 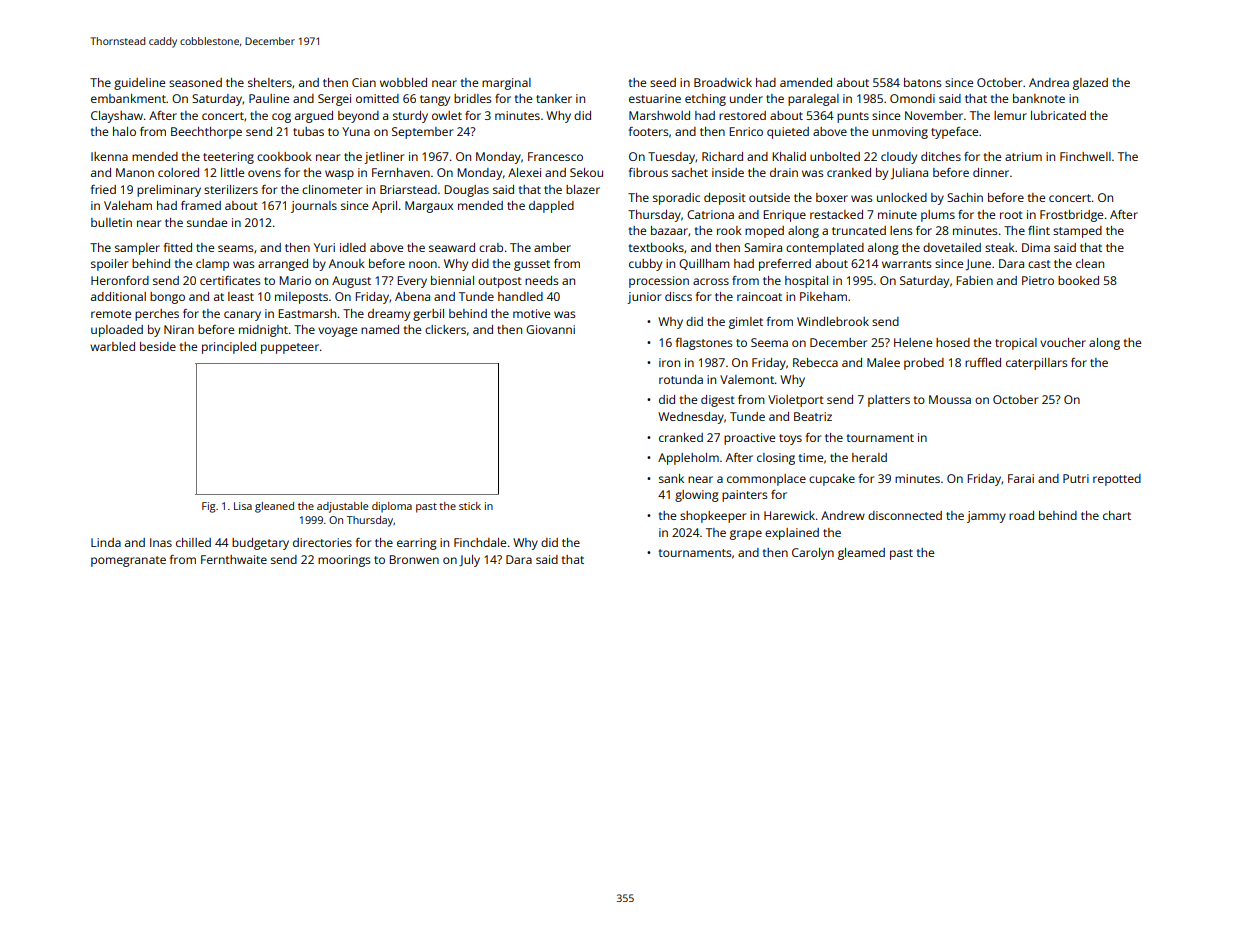 I want to click on Sachin, so click(x=965, y=197).
